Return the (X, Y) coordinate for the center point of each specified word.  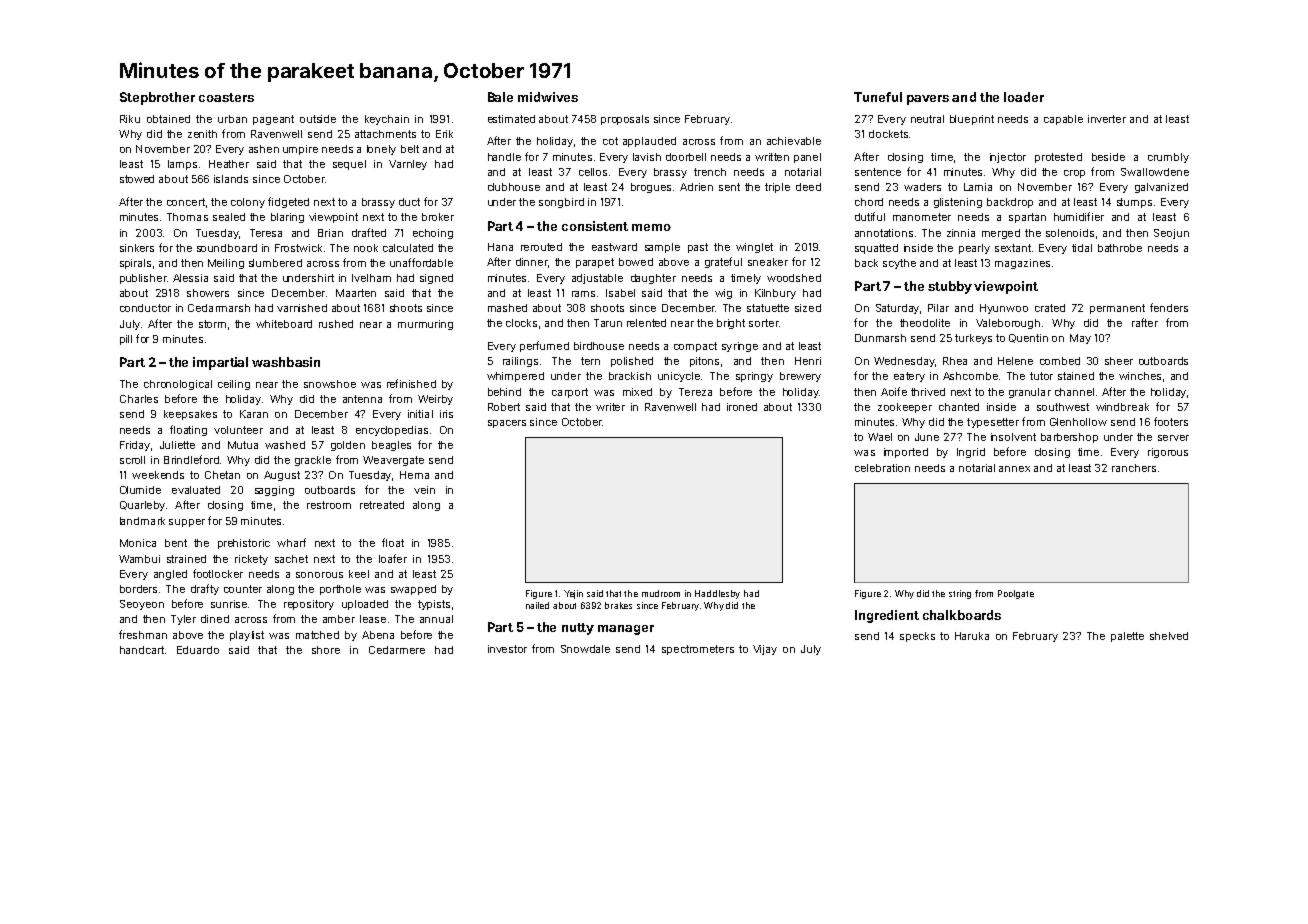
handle (504, 157)
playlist (247, 636)
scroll (132, 460)
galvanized (1161, 188)
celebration (882, 468)
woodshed (794, 278)
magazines (1022, 264)
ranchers (1134, 468)
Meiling (226, 264)
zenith (202, 134)
